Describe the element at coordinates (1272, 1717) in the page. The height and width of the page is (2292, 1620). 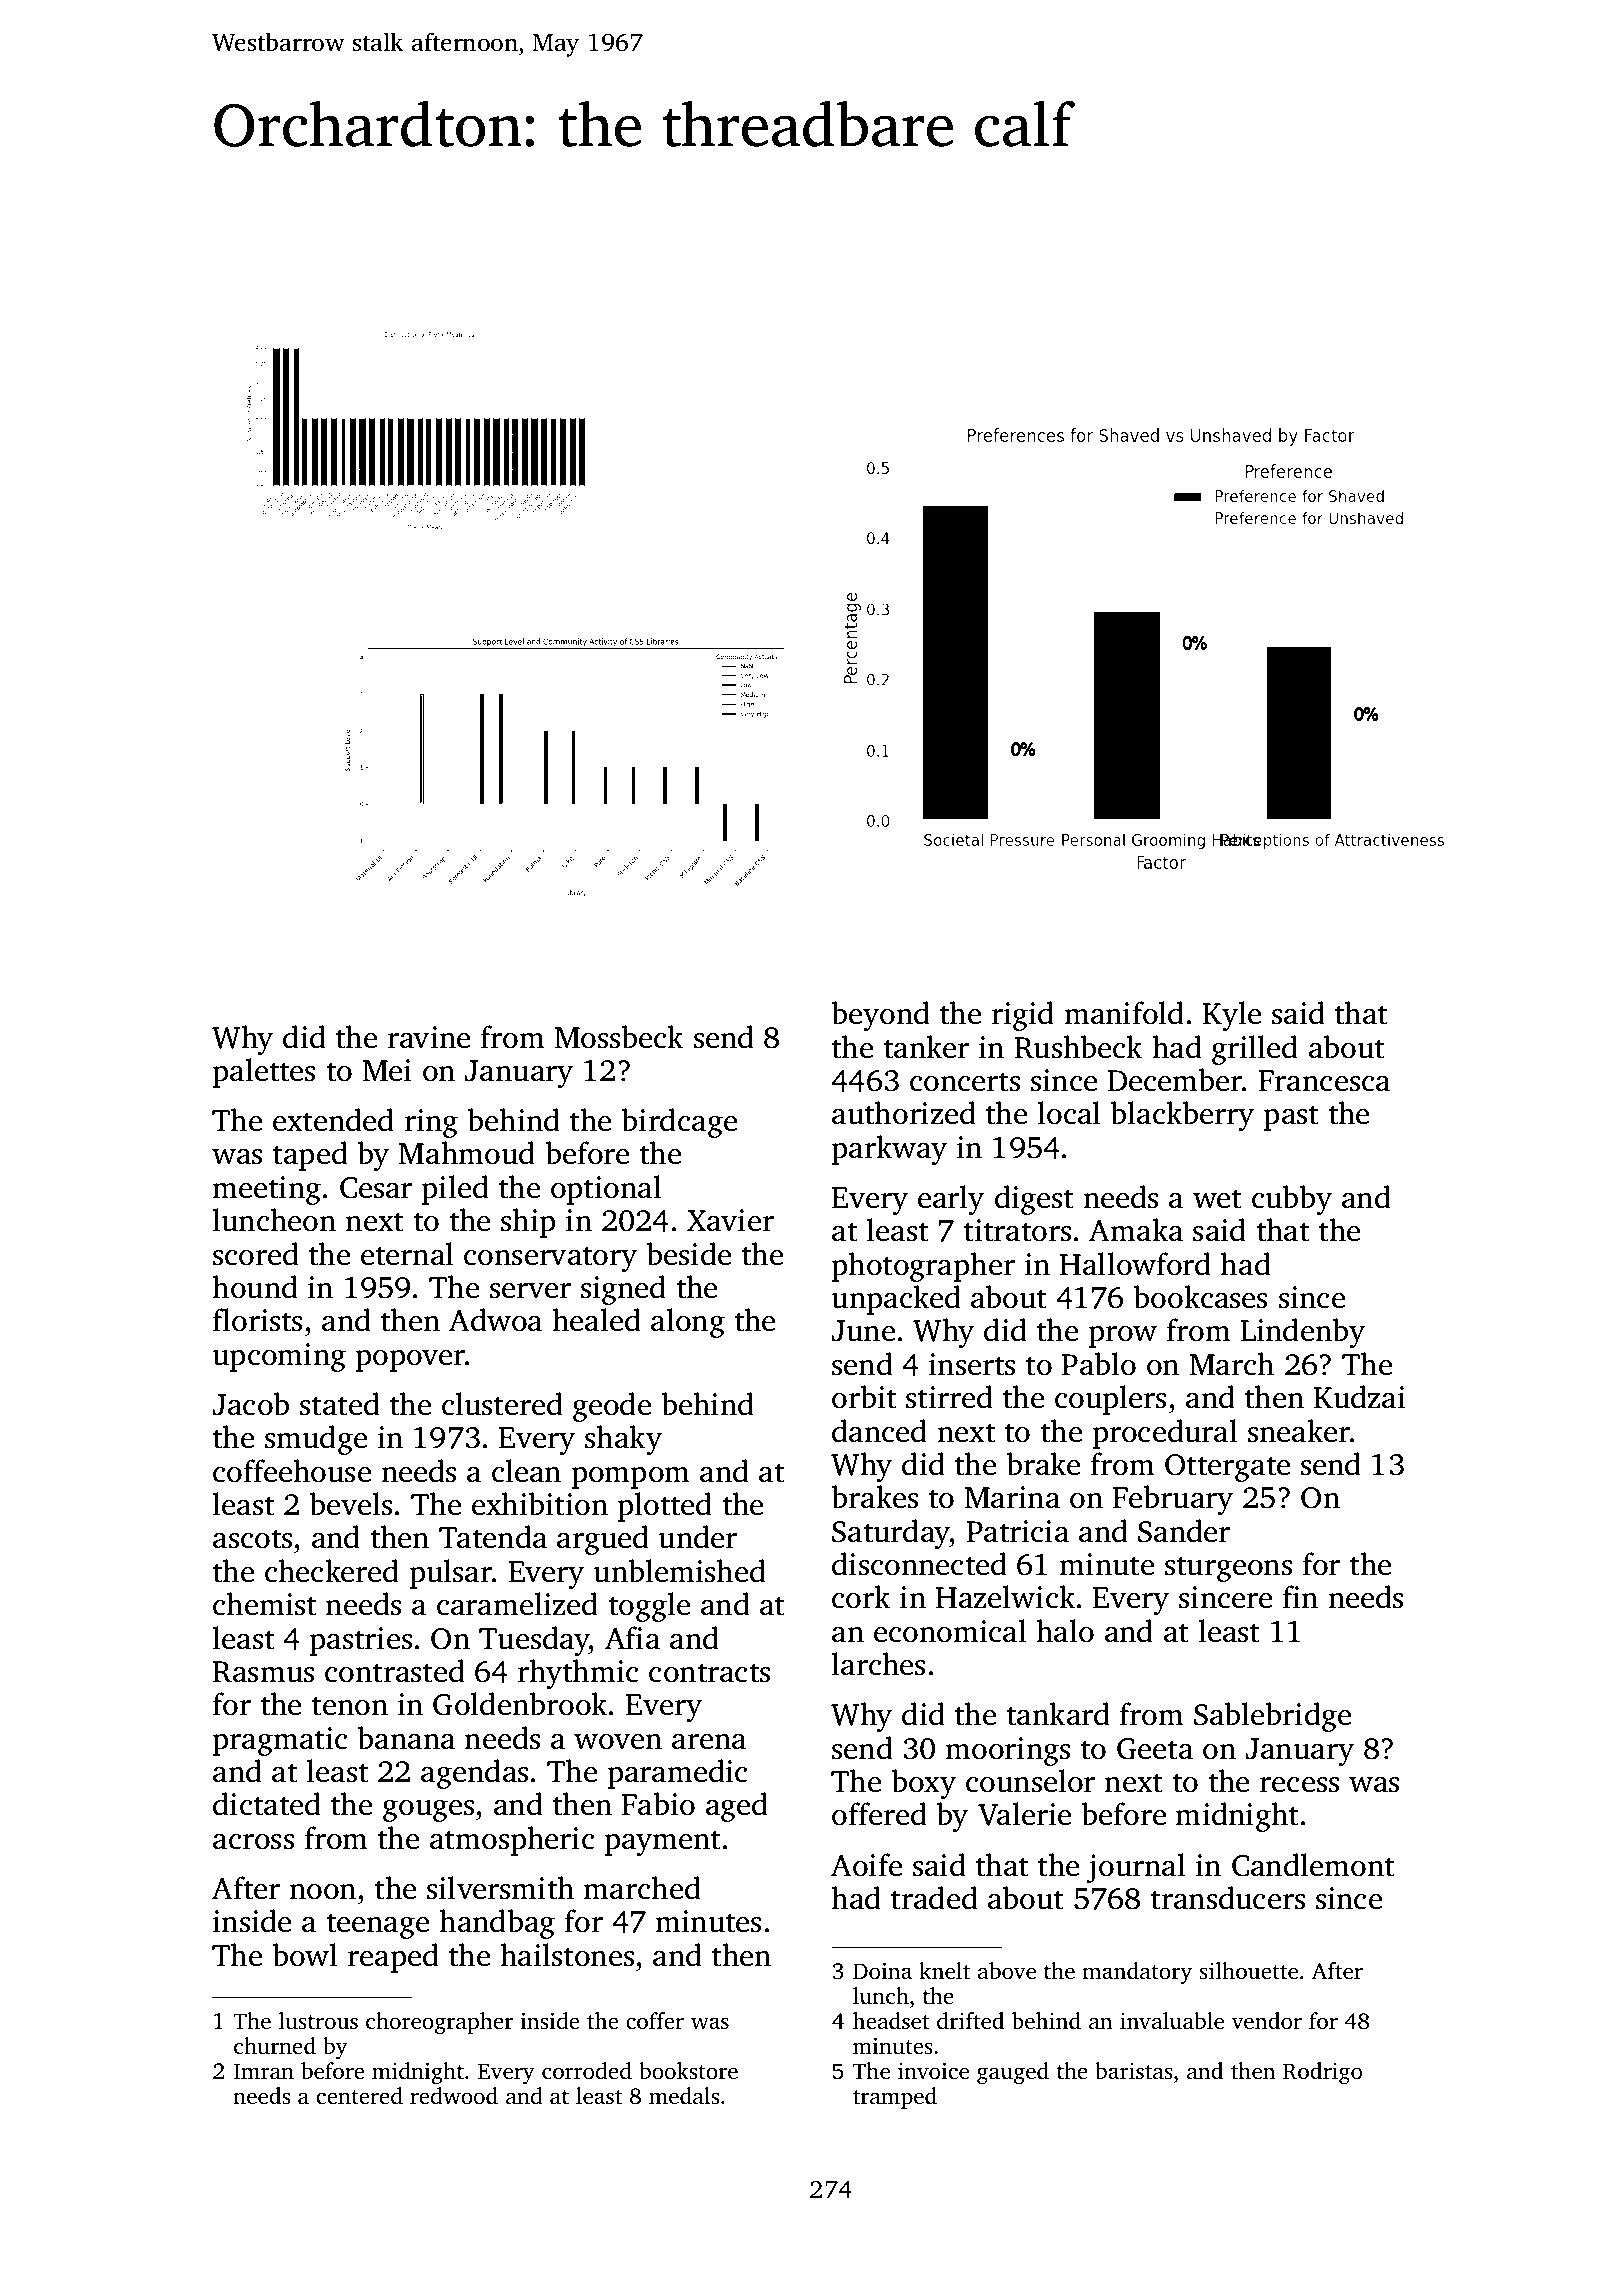
I see `Sablebridge` at that location.
